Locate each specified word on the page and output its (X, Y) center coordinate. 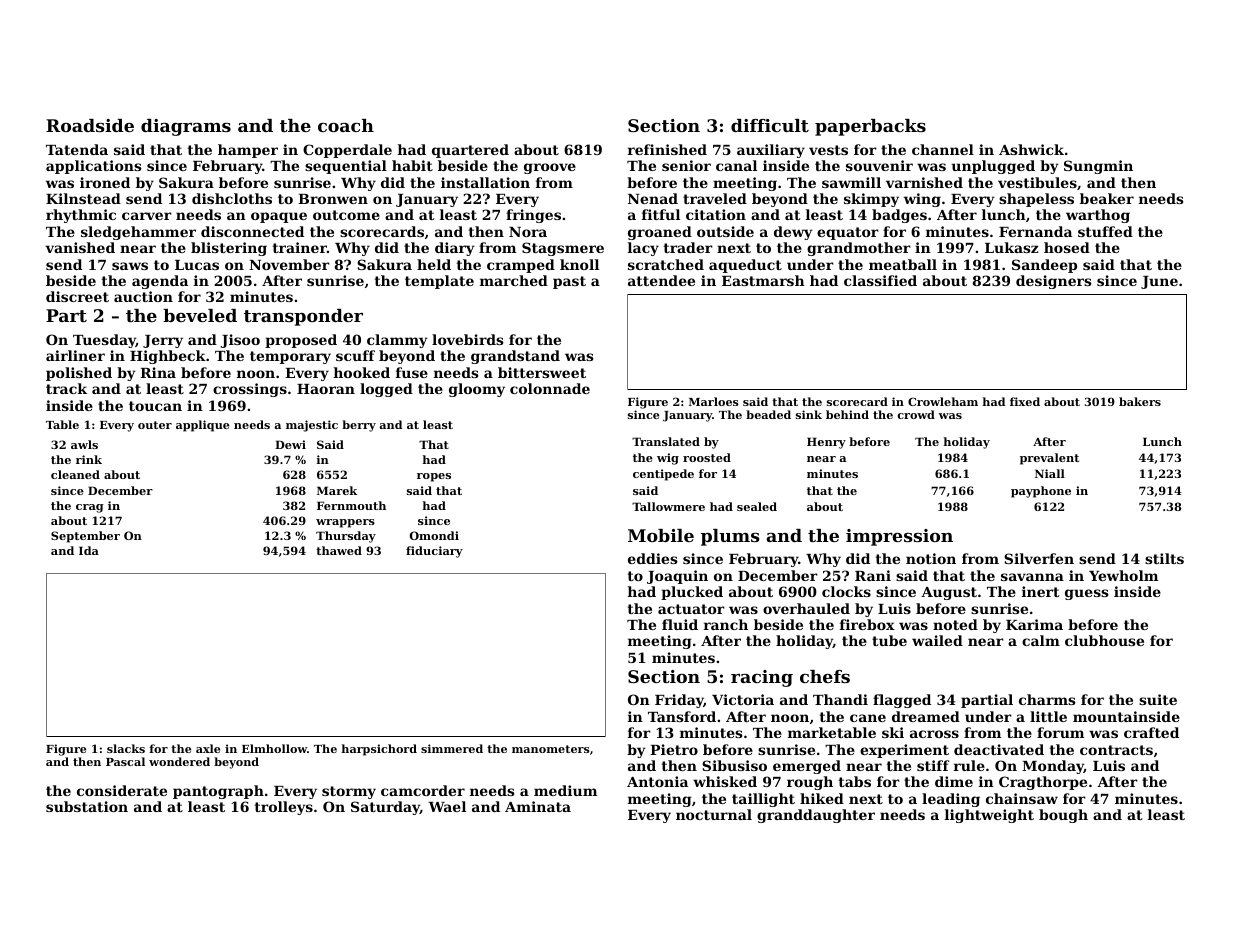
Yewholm (1123, 575)
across (934, 734)
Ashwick (1031, 149)
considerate (122, 790)
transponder (303, 317)
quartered (470, 151)
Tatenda (77, 149)
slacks (126, 748)
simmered (452, 748)
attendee (661, 280)
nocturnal (714, 814)
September (85, 537)
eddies (653, 558)
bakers (1140, 401)
